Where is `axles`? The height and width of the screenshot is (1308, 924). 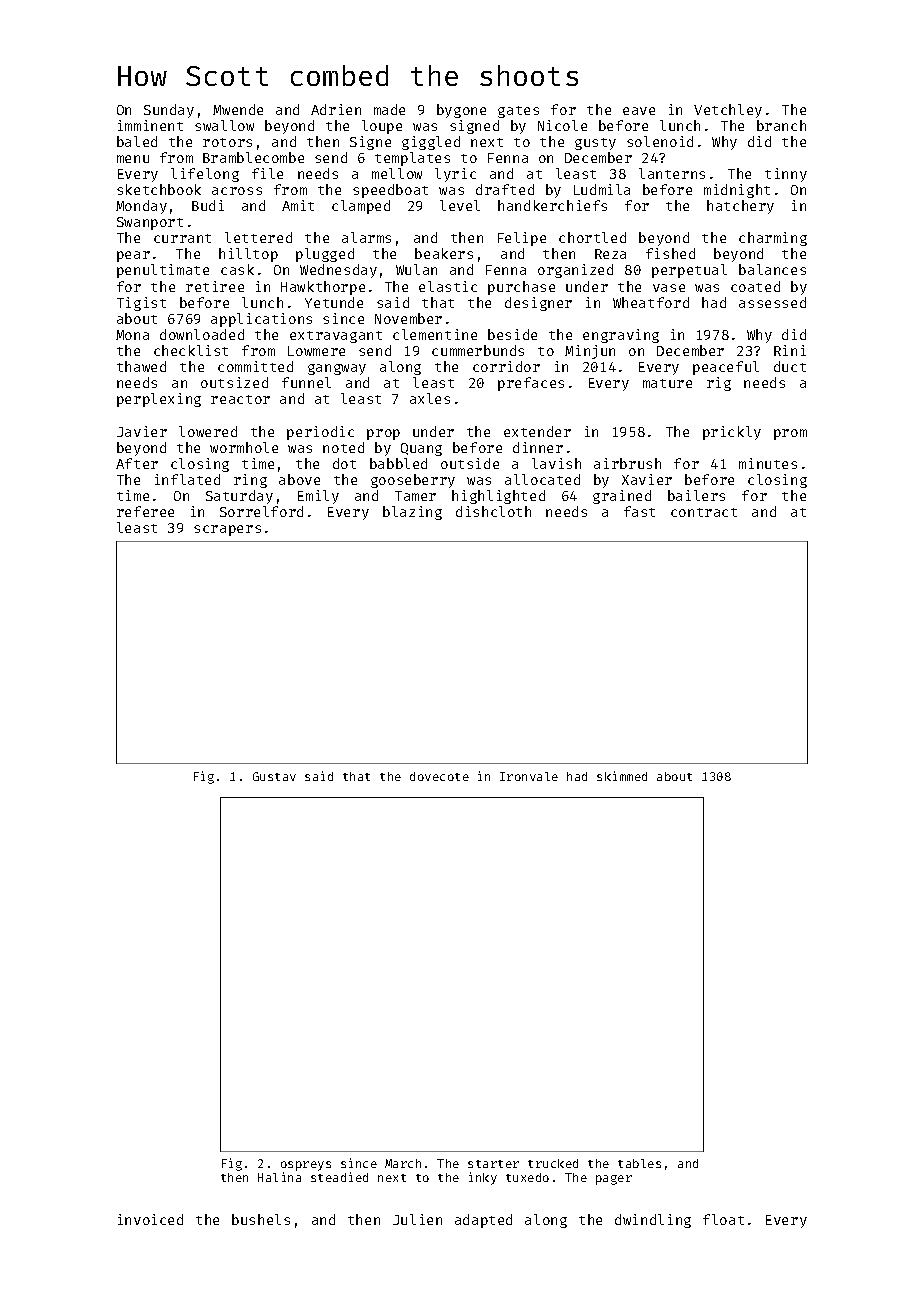
axles is located at coordinates (430, 398).
